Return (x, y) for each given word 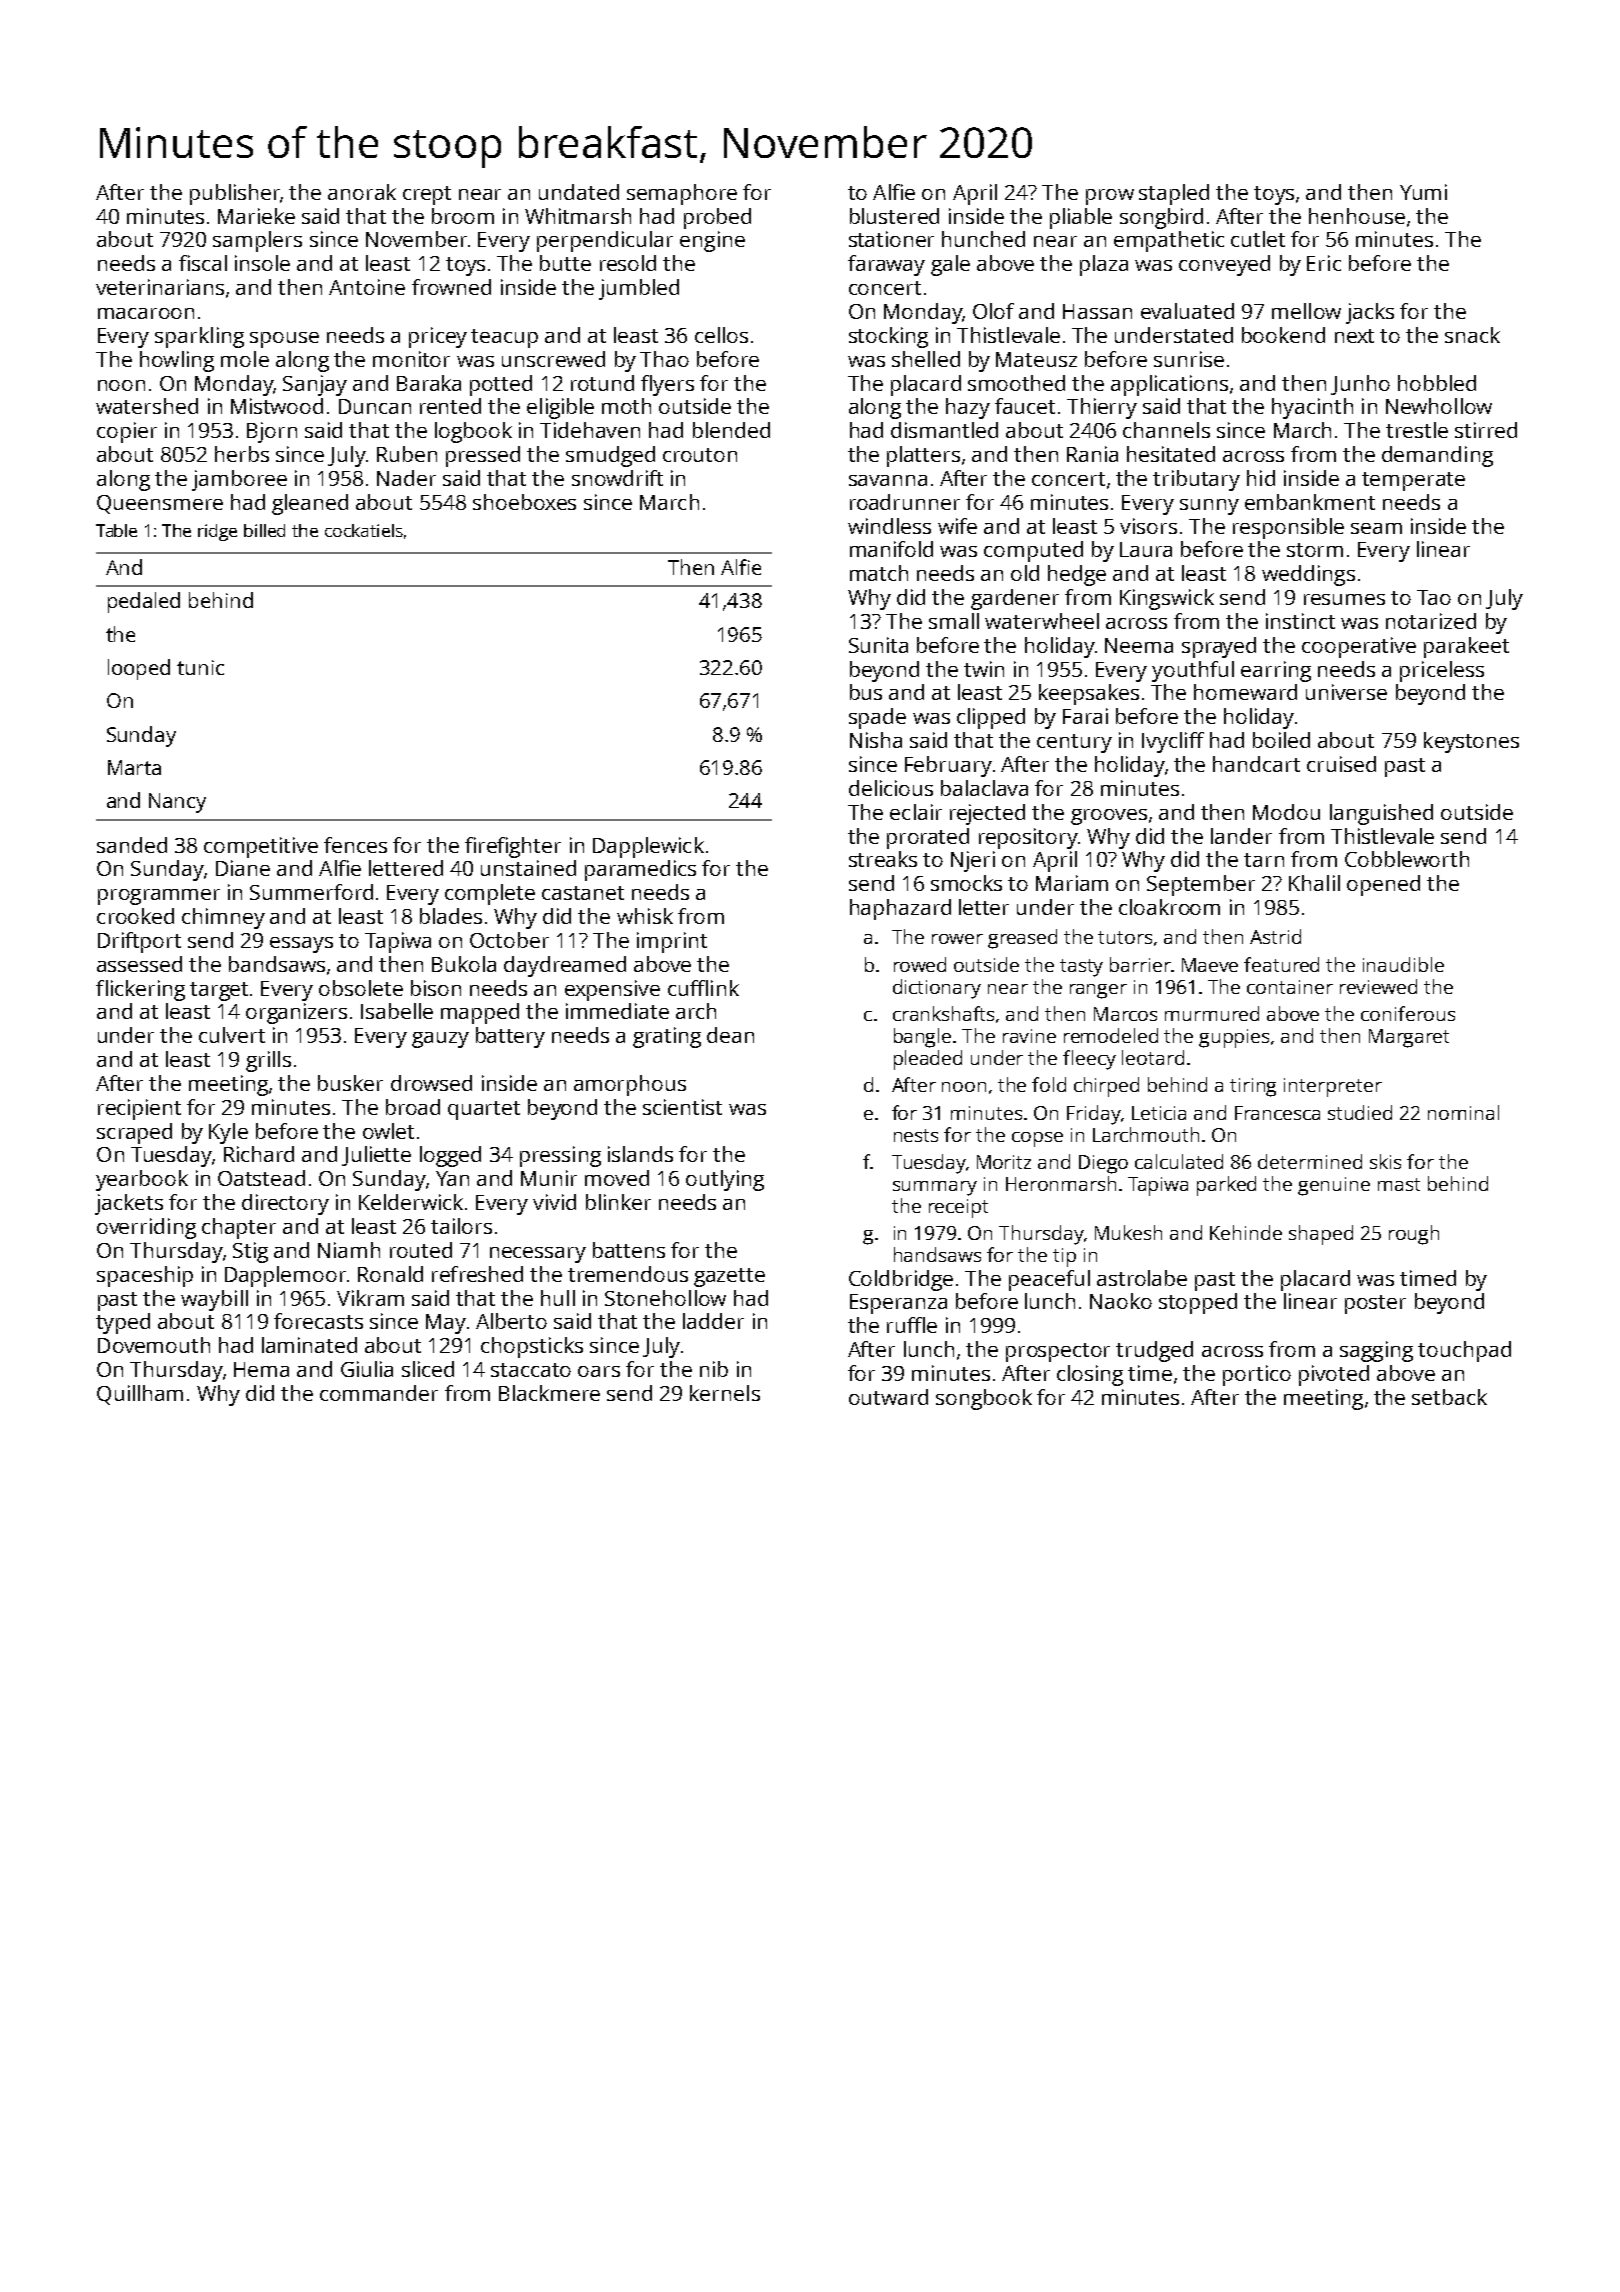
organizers (296, 1013)
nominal (1463, 1112)
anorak (362, 192)
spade (877, 718)
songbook (984, 1399)
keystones (1471, 742)
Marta (134, 767)
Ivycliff (1173, 742)
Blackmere (549, 1393)
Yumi (1423, 192)
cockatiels (364, 530)
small (954, 621)
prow (1110, 197)
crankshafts (943, 1013)
